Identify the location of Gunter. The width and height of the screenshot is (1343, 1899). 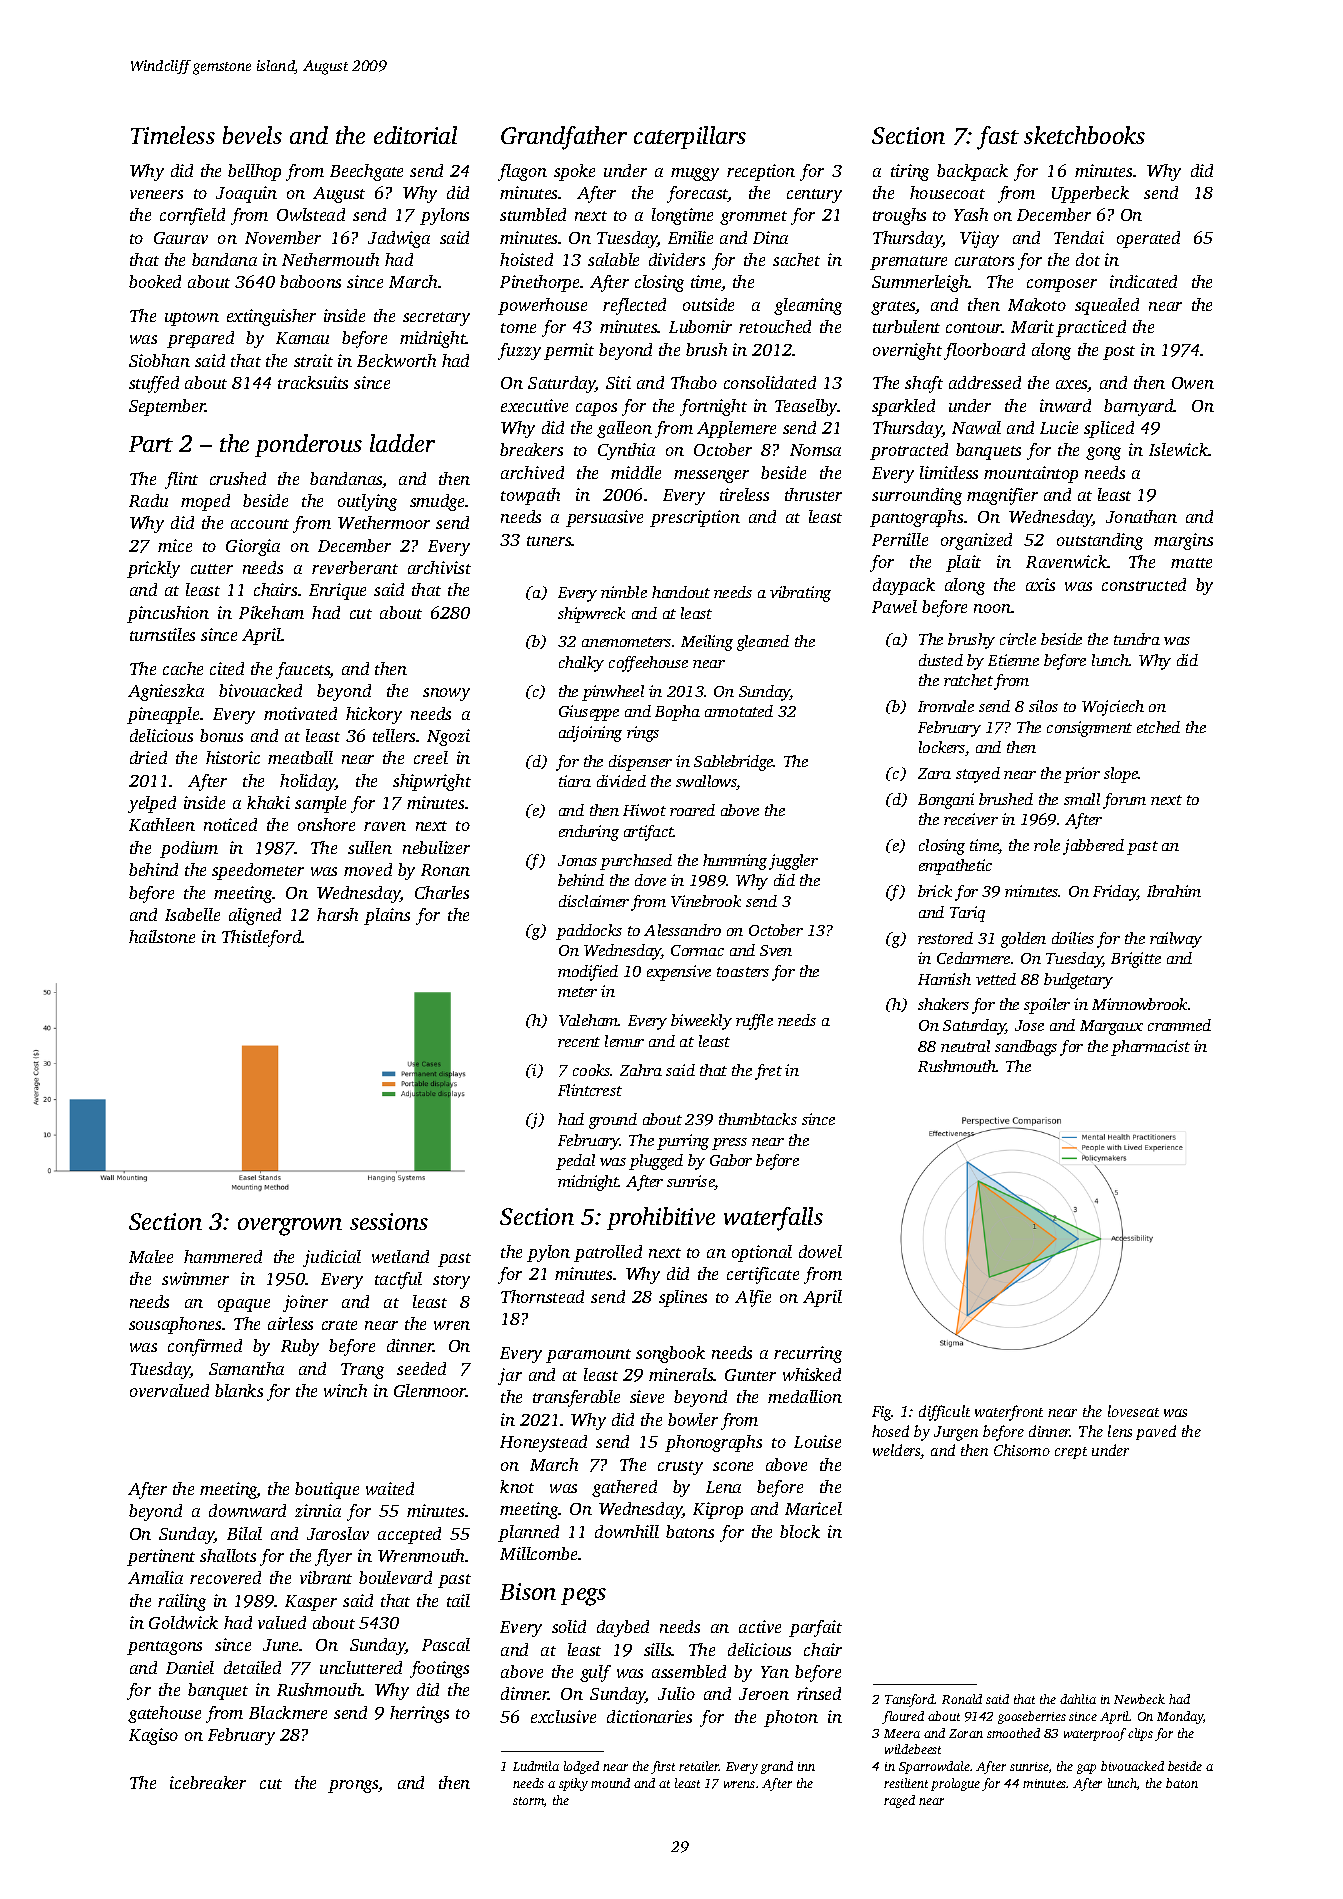
(750, 1375).
